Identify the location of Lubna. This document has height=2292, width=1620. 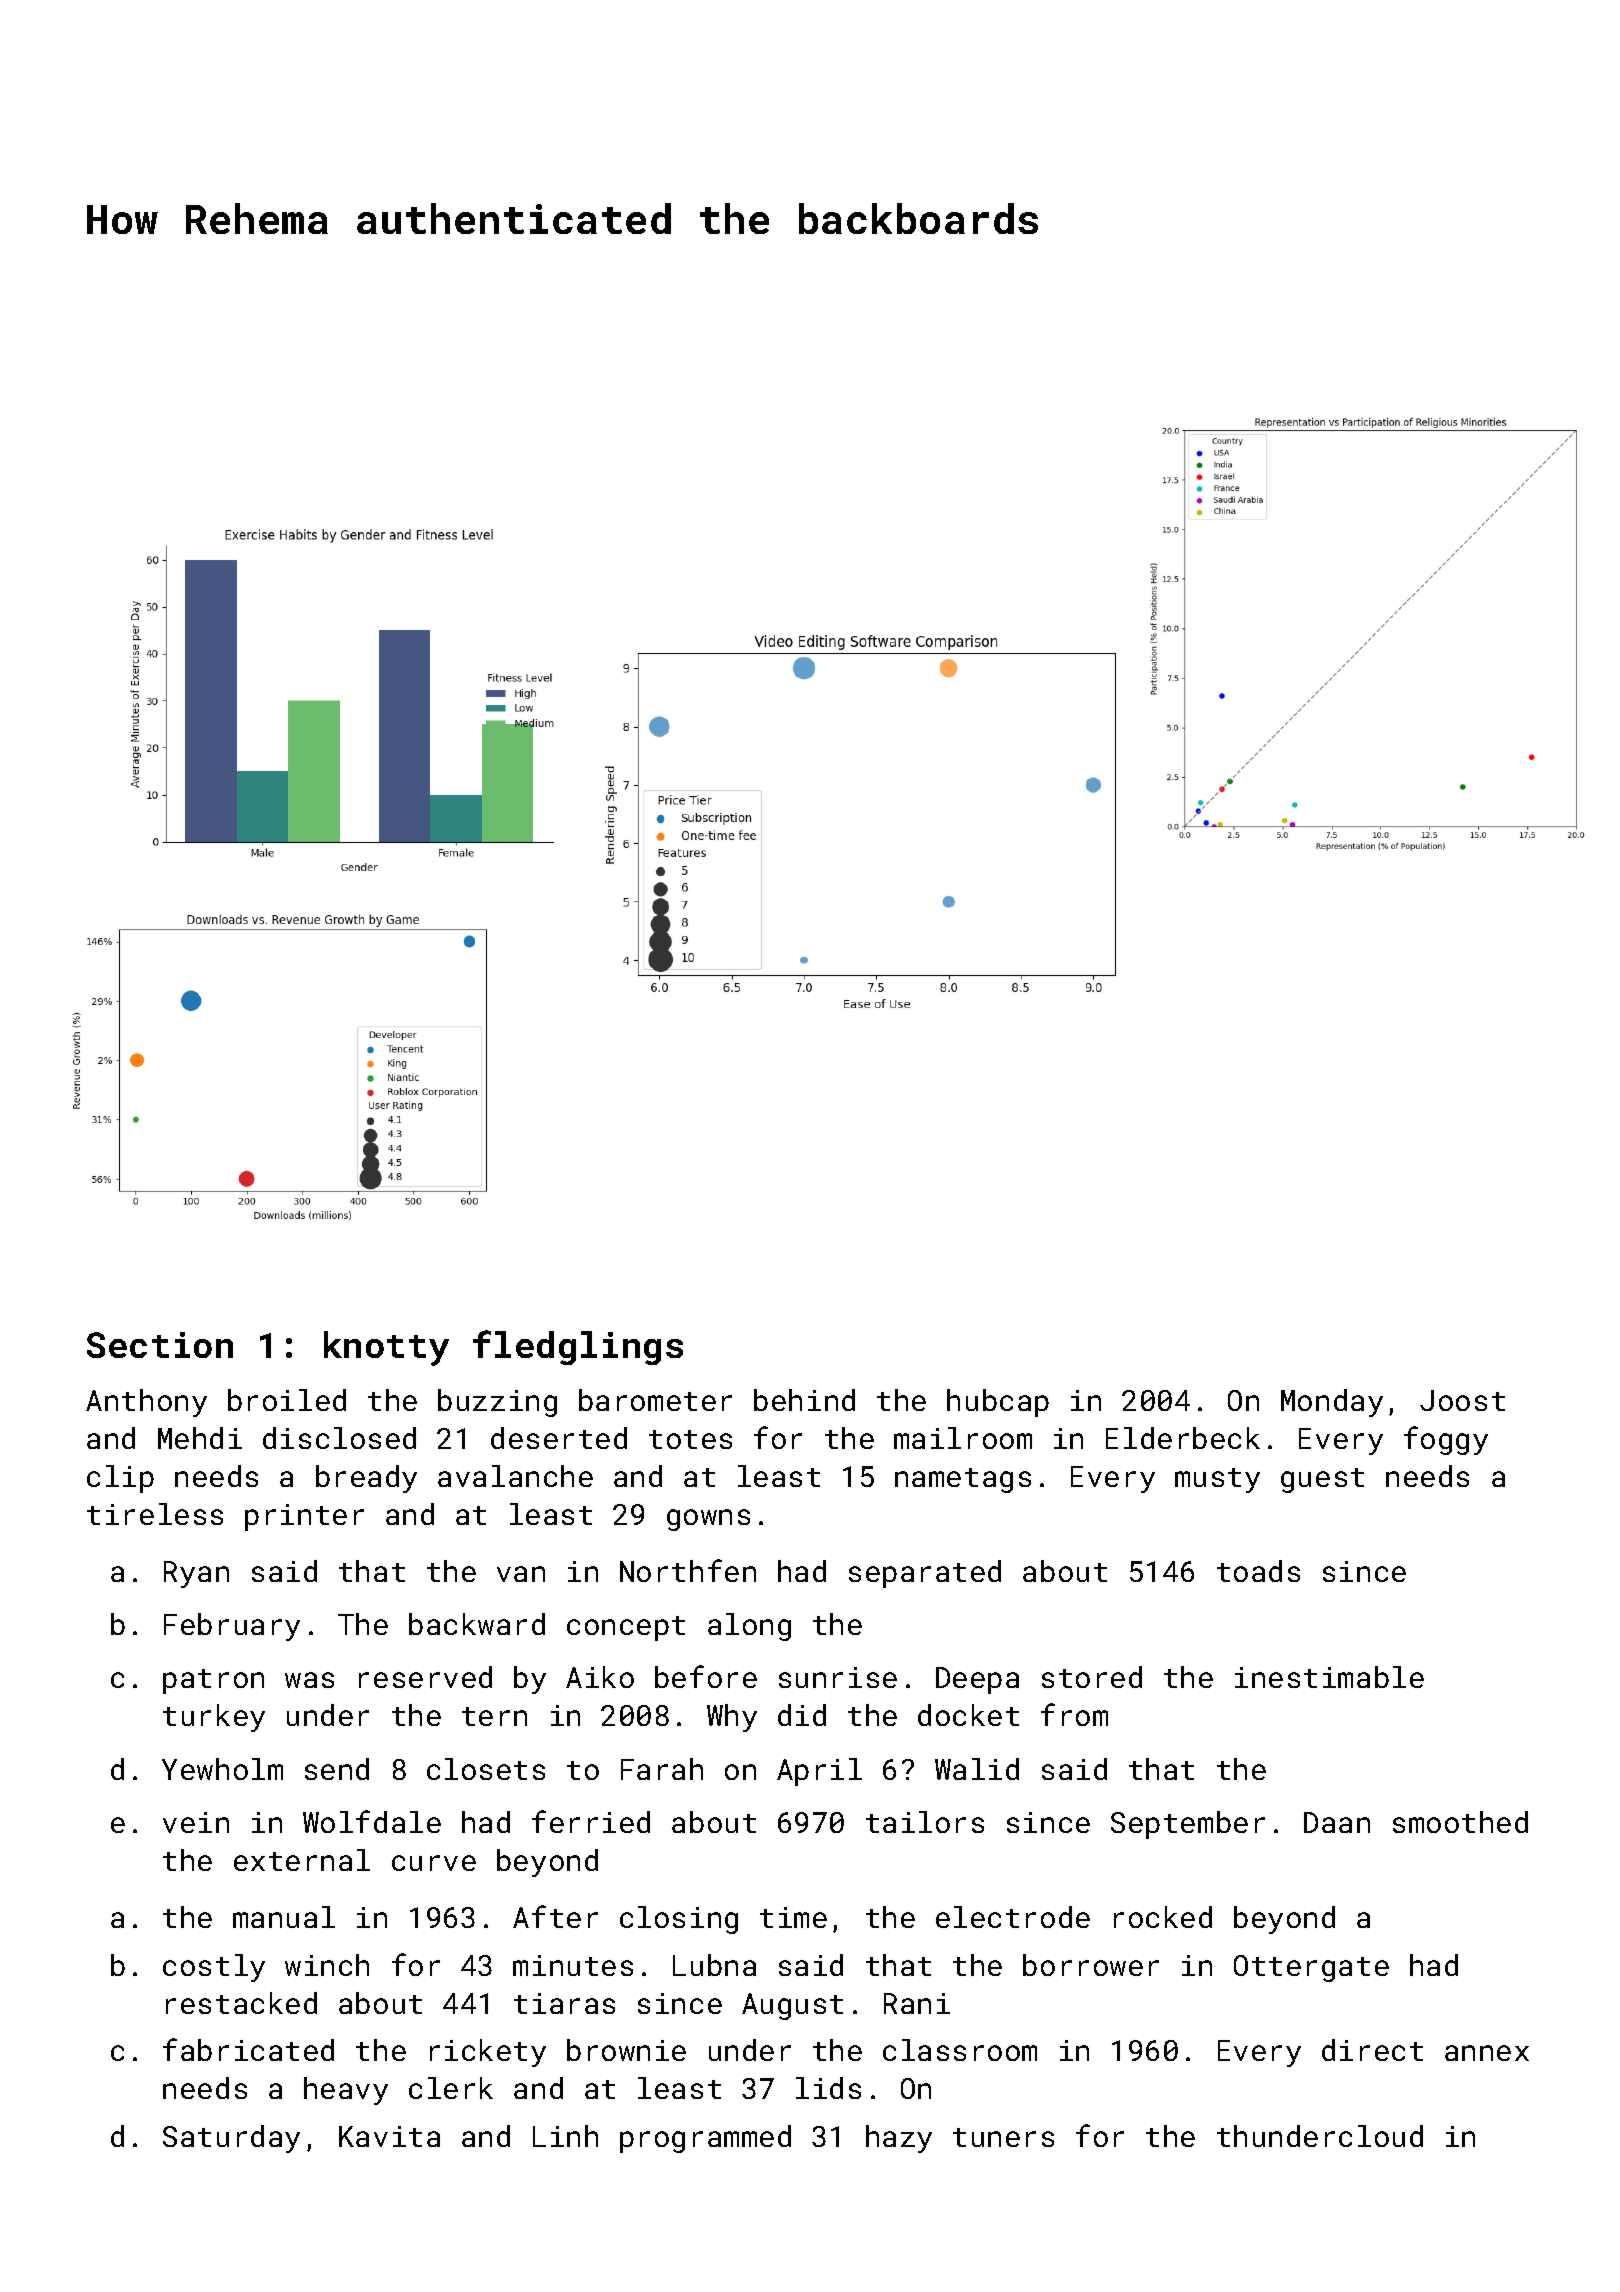
(714, 1965).
